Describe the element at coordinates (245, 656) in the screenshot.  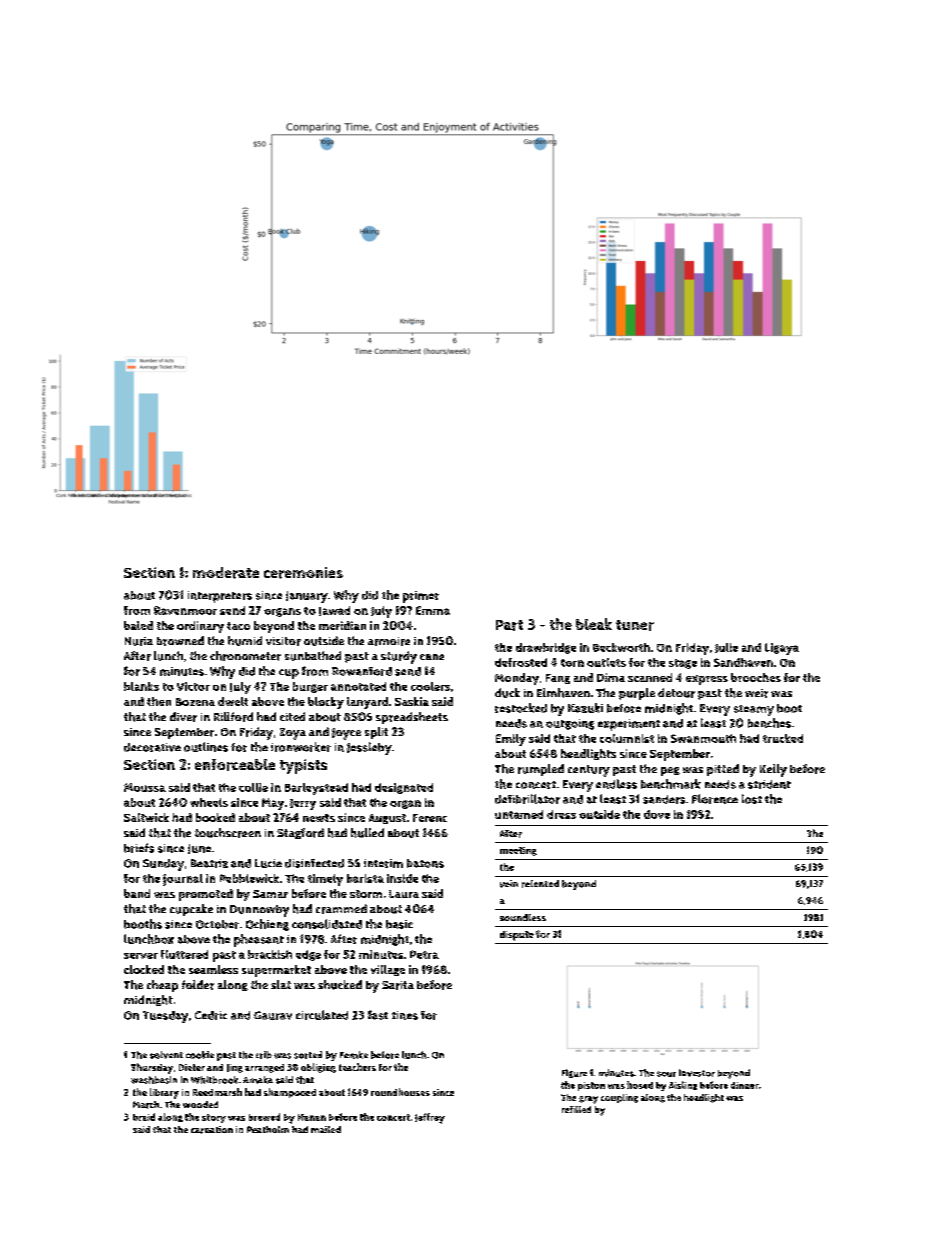
I see `chronometer` at that location.
